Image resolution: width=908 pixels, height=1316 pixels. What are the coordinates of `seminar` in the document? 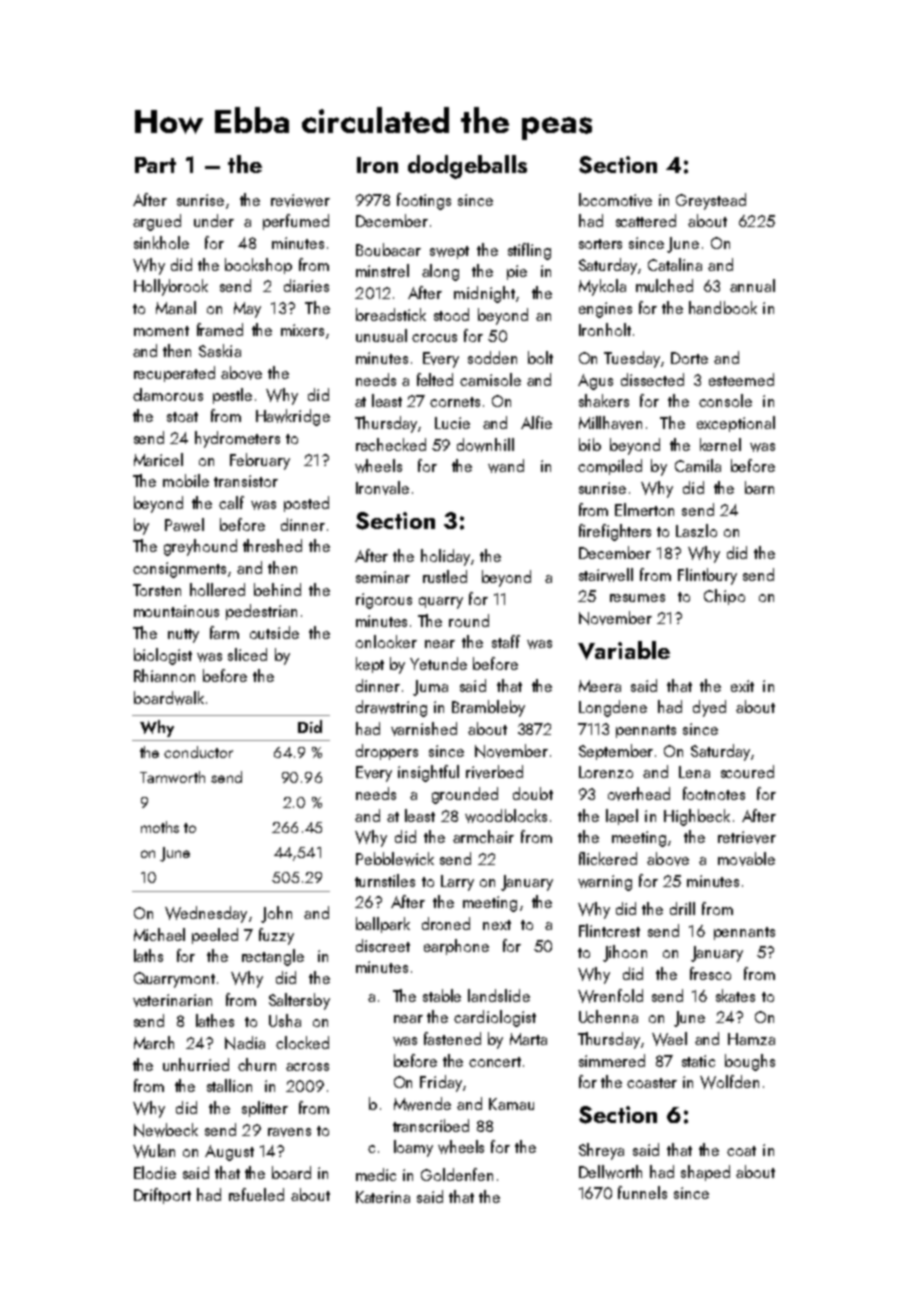 It's located at (383, 577).
